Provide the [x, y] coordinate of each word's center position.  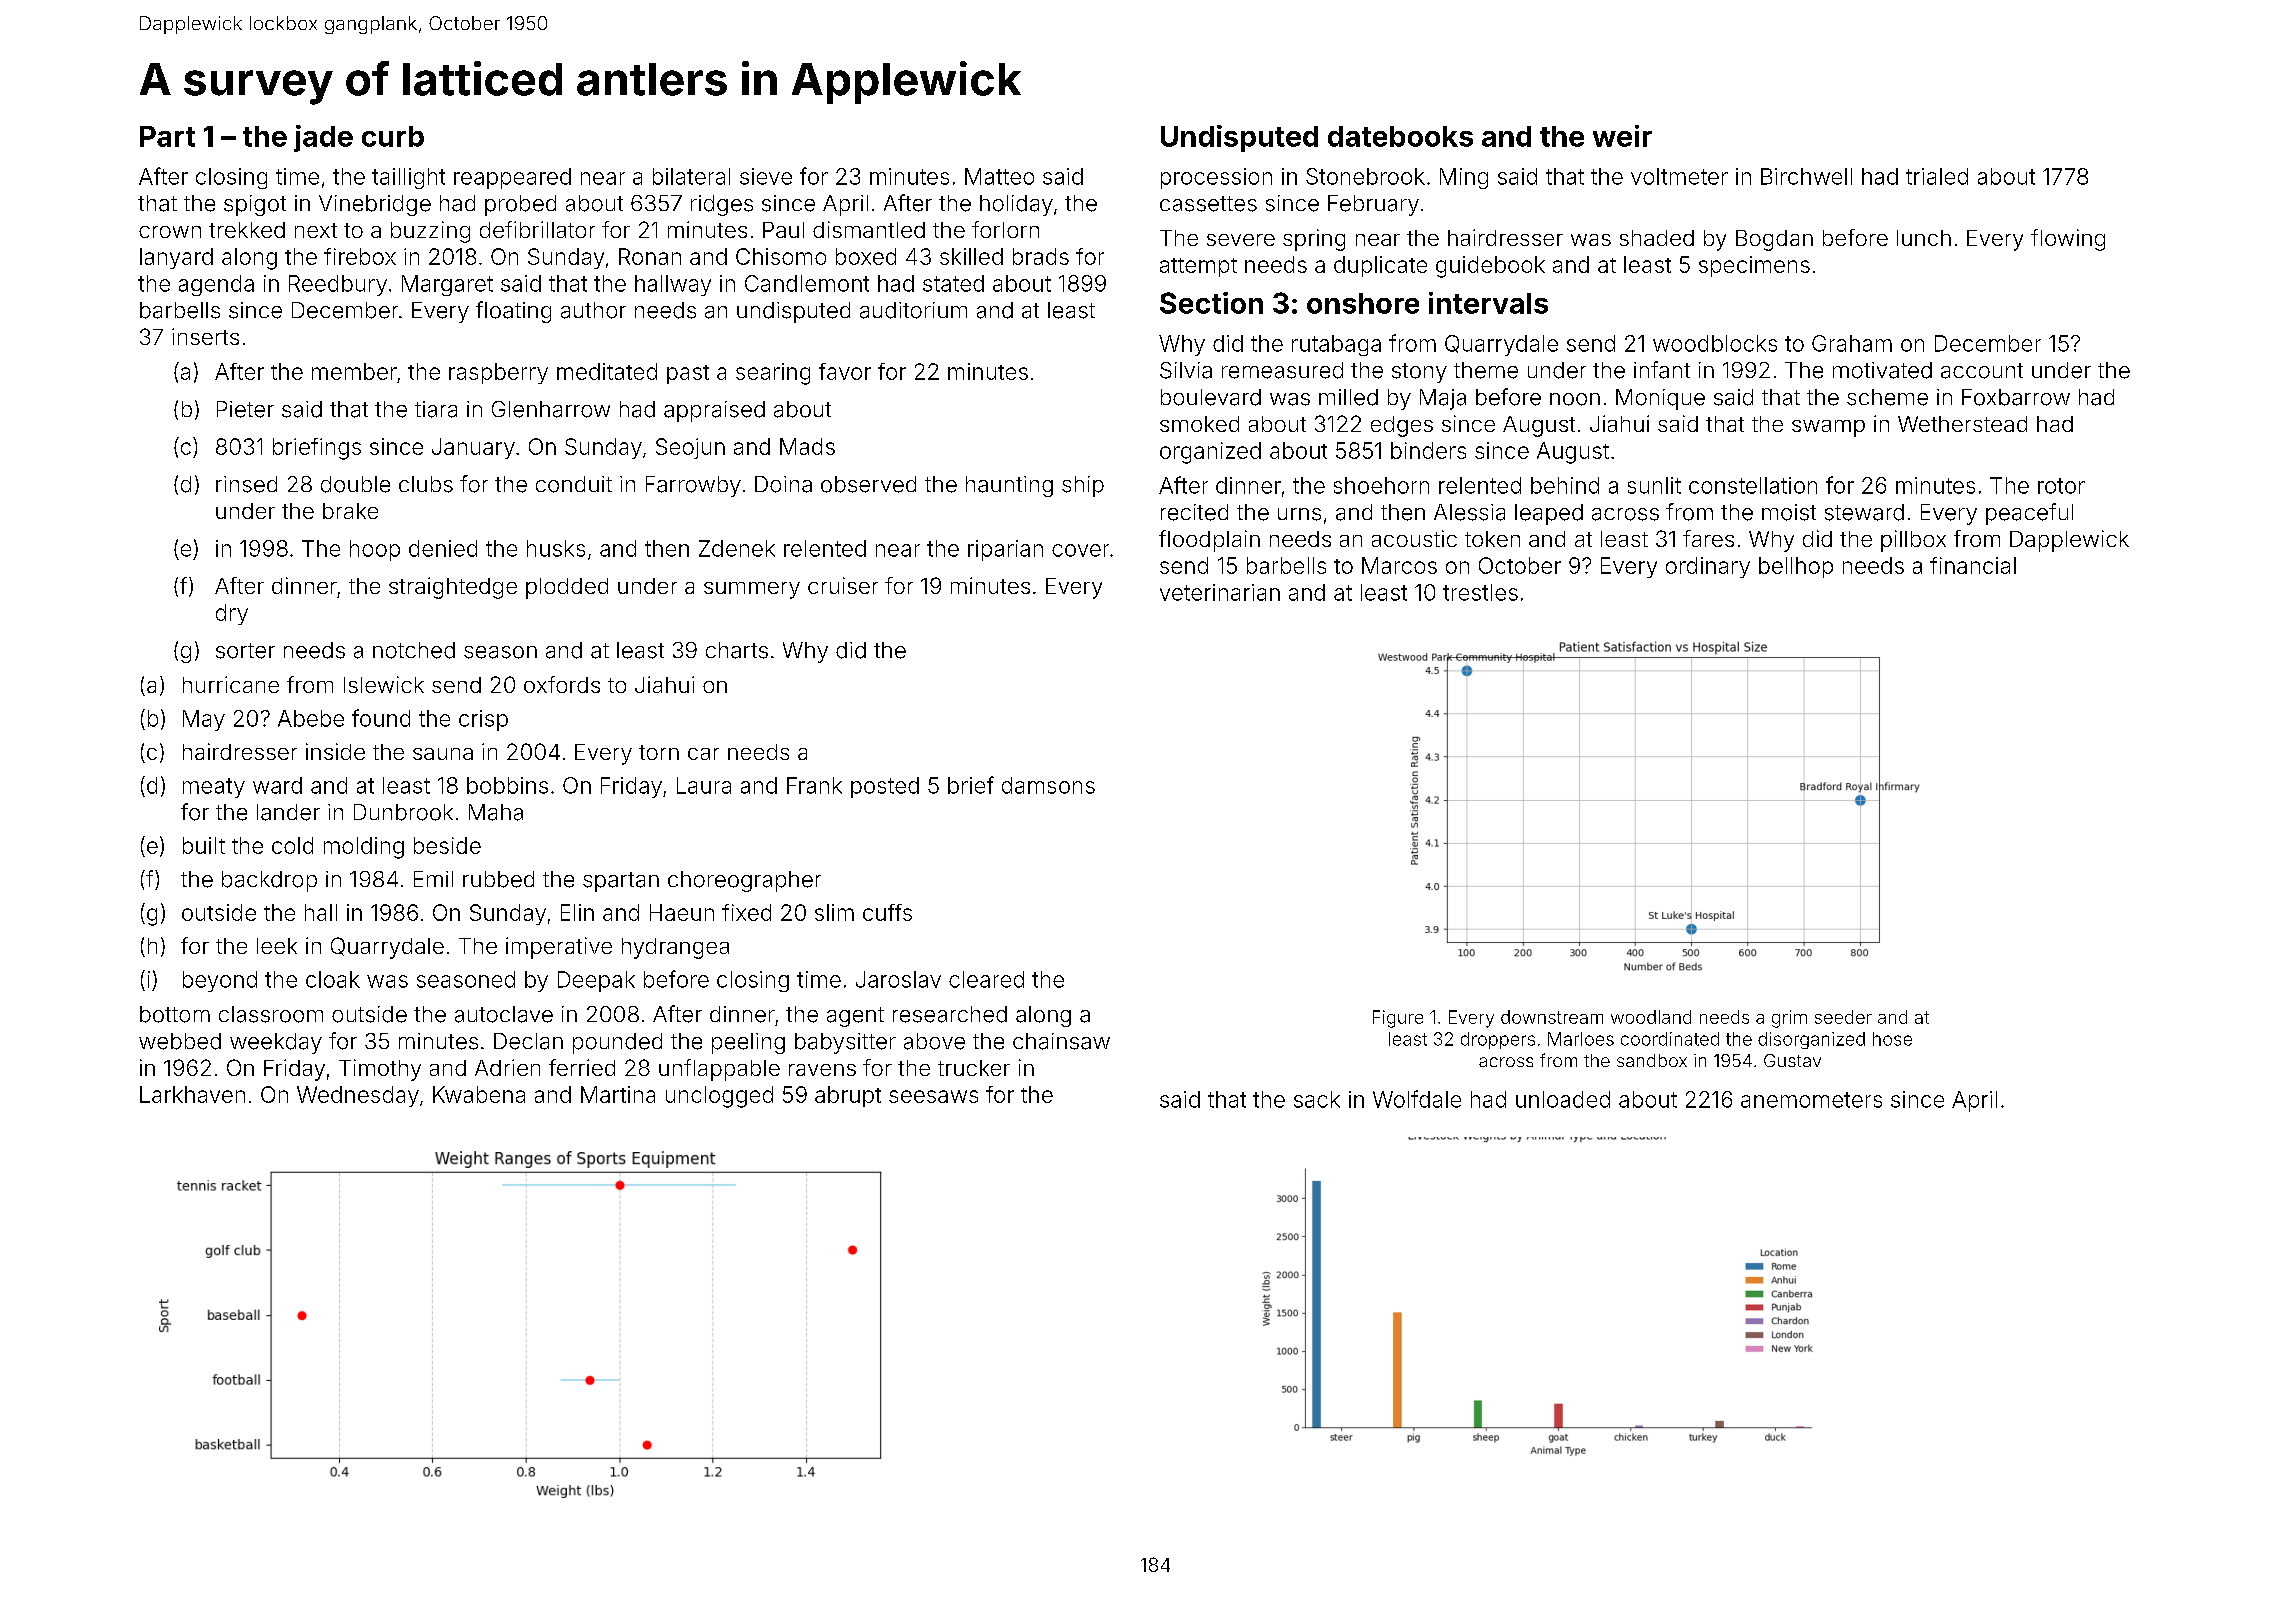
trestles [1480, 592]
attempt [1198, 267]
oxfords [562, 684]
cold [292, 845]
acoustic [1414, 538]
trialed [1937, 176]
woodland [1651, 1017]
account [1982, 371]
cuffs [887, 912]
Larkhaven [192, 1094]
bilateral [691, 176]
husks [556, 548]
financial [1973, 565]
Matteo [999, 176]
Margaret [447, 285]
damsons [1048, 785]
